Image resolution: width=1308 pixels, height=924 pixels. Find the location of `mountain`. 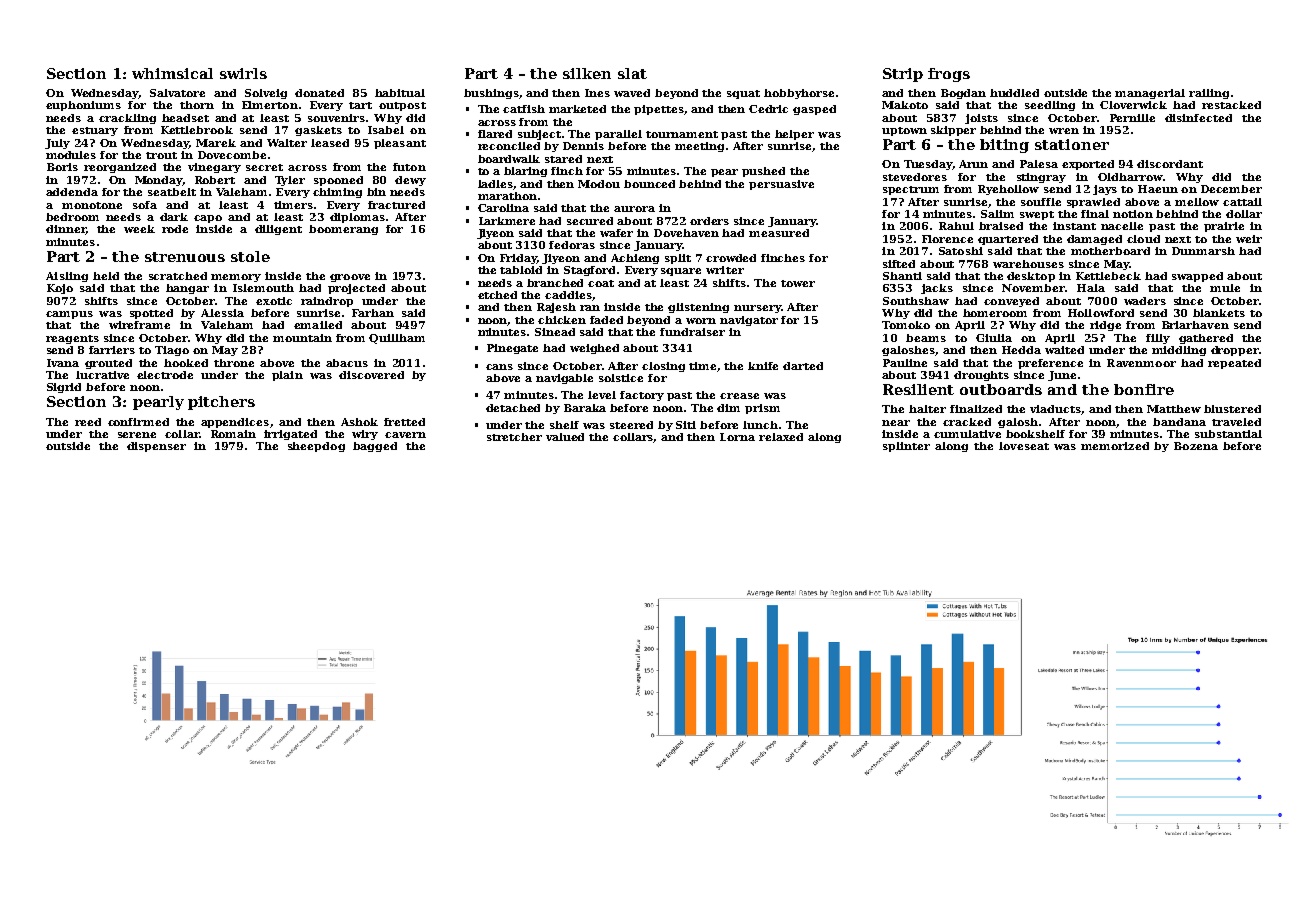

mountain is located at coordinates (302, 338).
